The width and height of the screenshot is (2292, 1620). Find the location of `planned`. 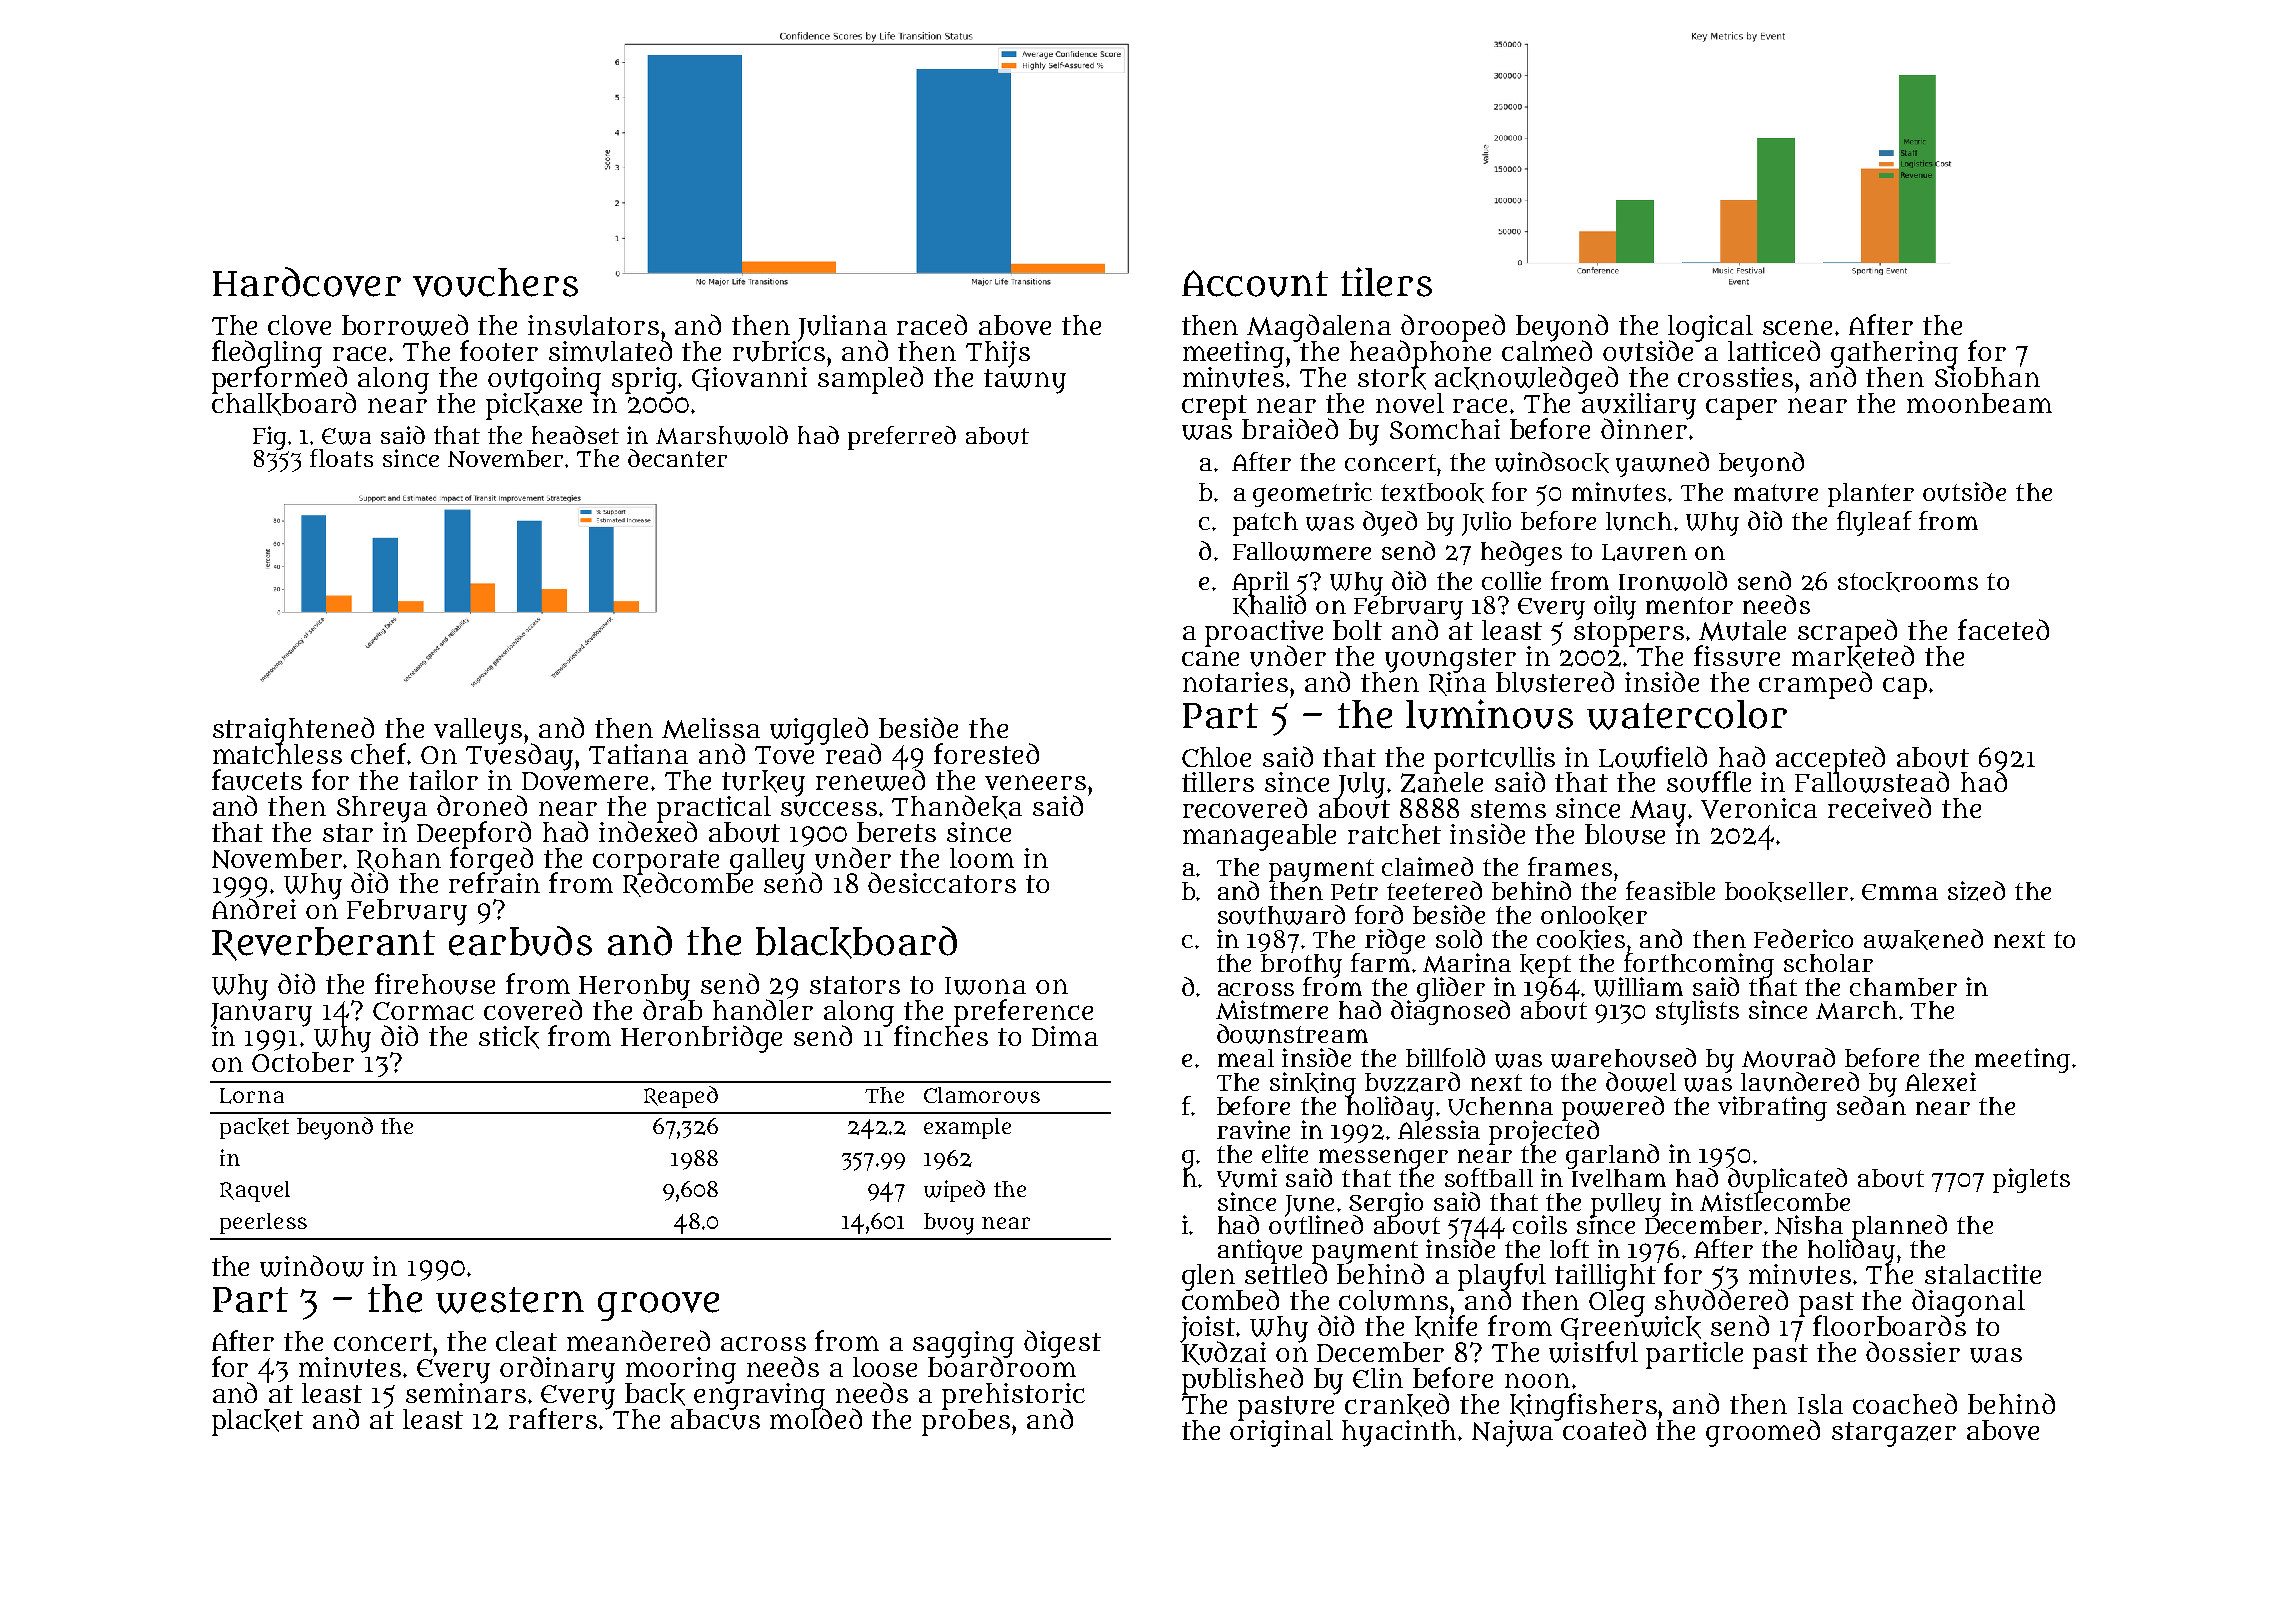

planned is located at coordinates (1899, 1227).
